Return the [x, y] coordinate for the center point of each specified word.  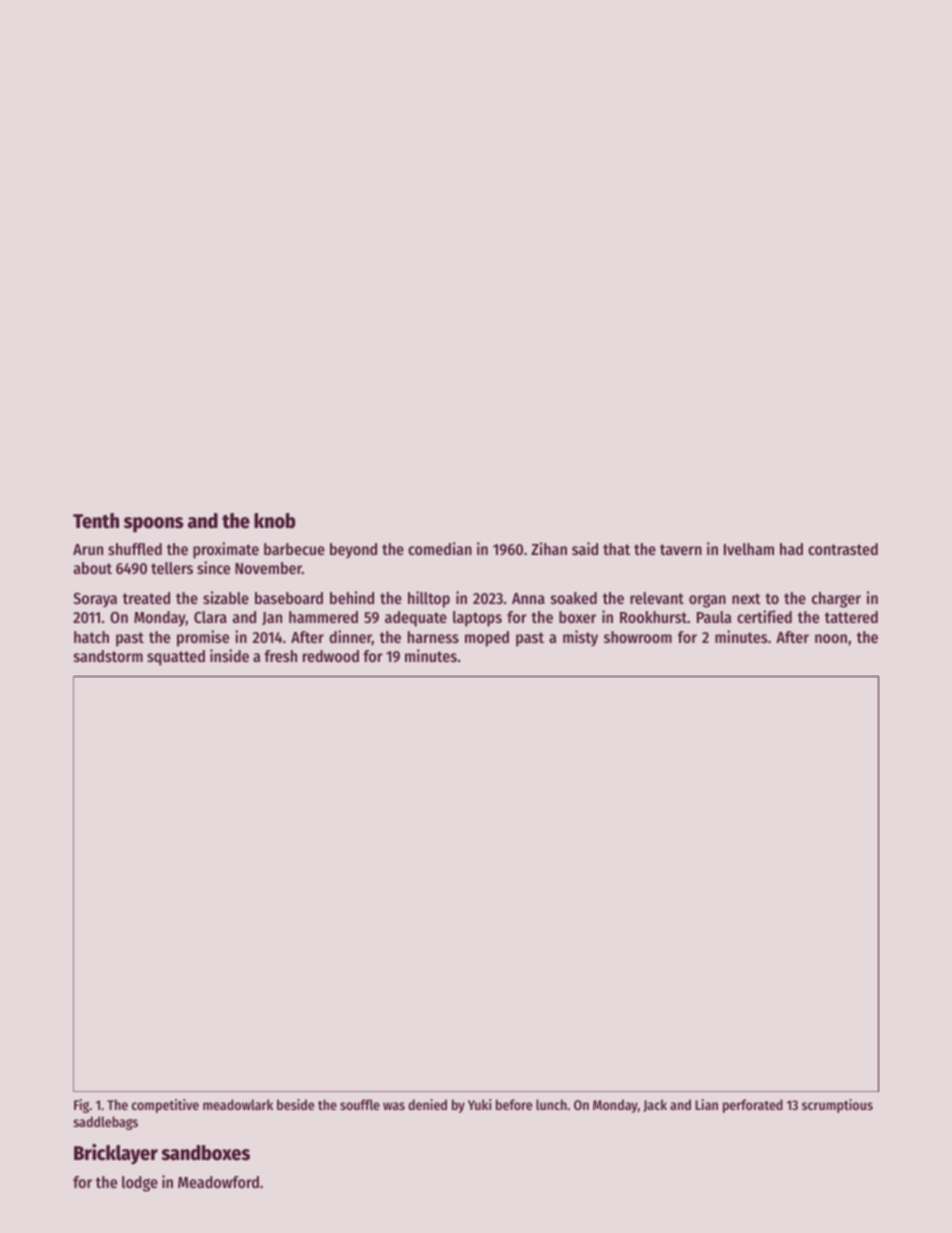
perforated [753, 1106]
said [585, 548]
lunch [551, 1104]
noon [831, 638]
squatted [176, 658]
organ [707, 601]
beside [295, 1104]
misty [580, 638]
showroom [638, 637]
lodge [140, 1184]
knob [275, 521]
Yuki [479, 1104]
